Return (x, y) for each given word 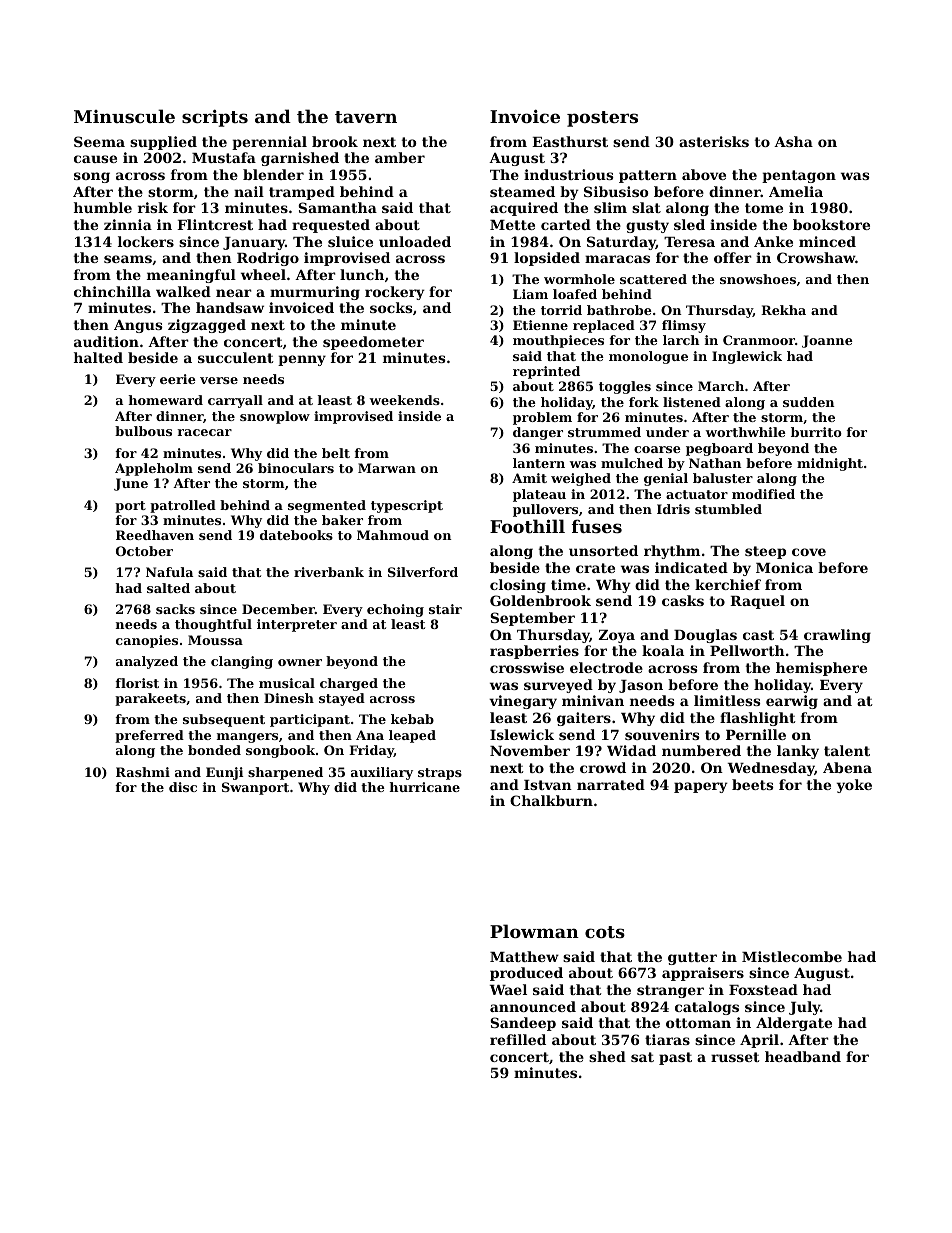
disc (183, 787)
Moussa (215, 640)
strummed (604, 432)
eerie (178, 379)
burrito (816, 432)
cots (605, 932)
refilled (518, 1039)
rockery (395, 293)
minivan (593, 700)
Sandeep (523, 1024)
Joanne (827, 341)
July (804, 1008)
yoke (854, 786)
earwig (792, 702)
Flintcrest (215, 224)
